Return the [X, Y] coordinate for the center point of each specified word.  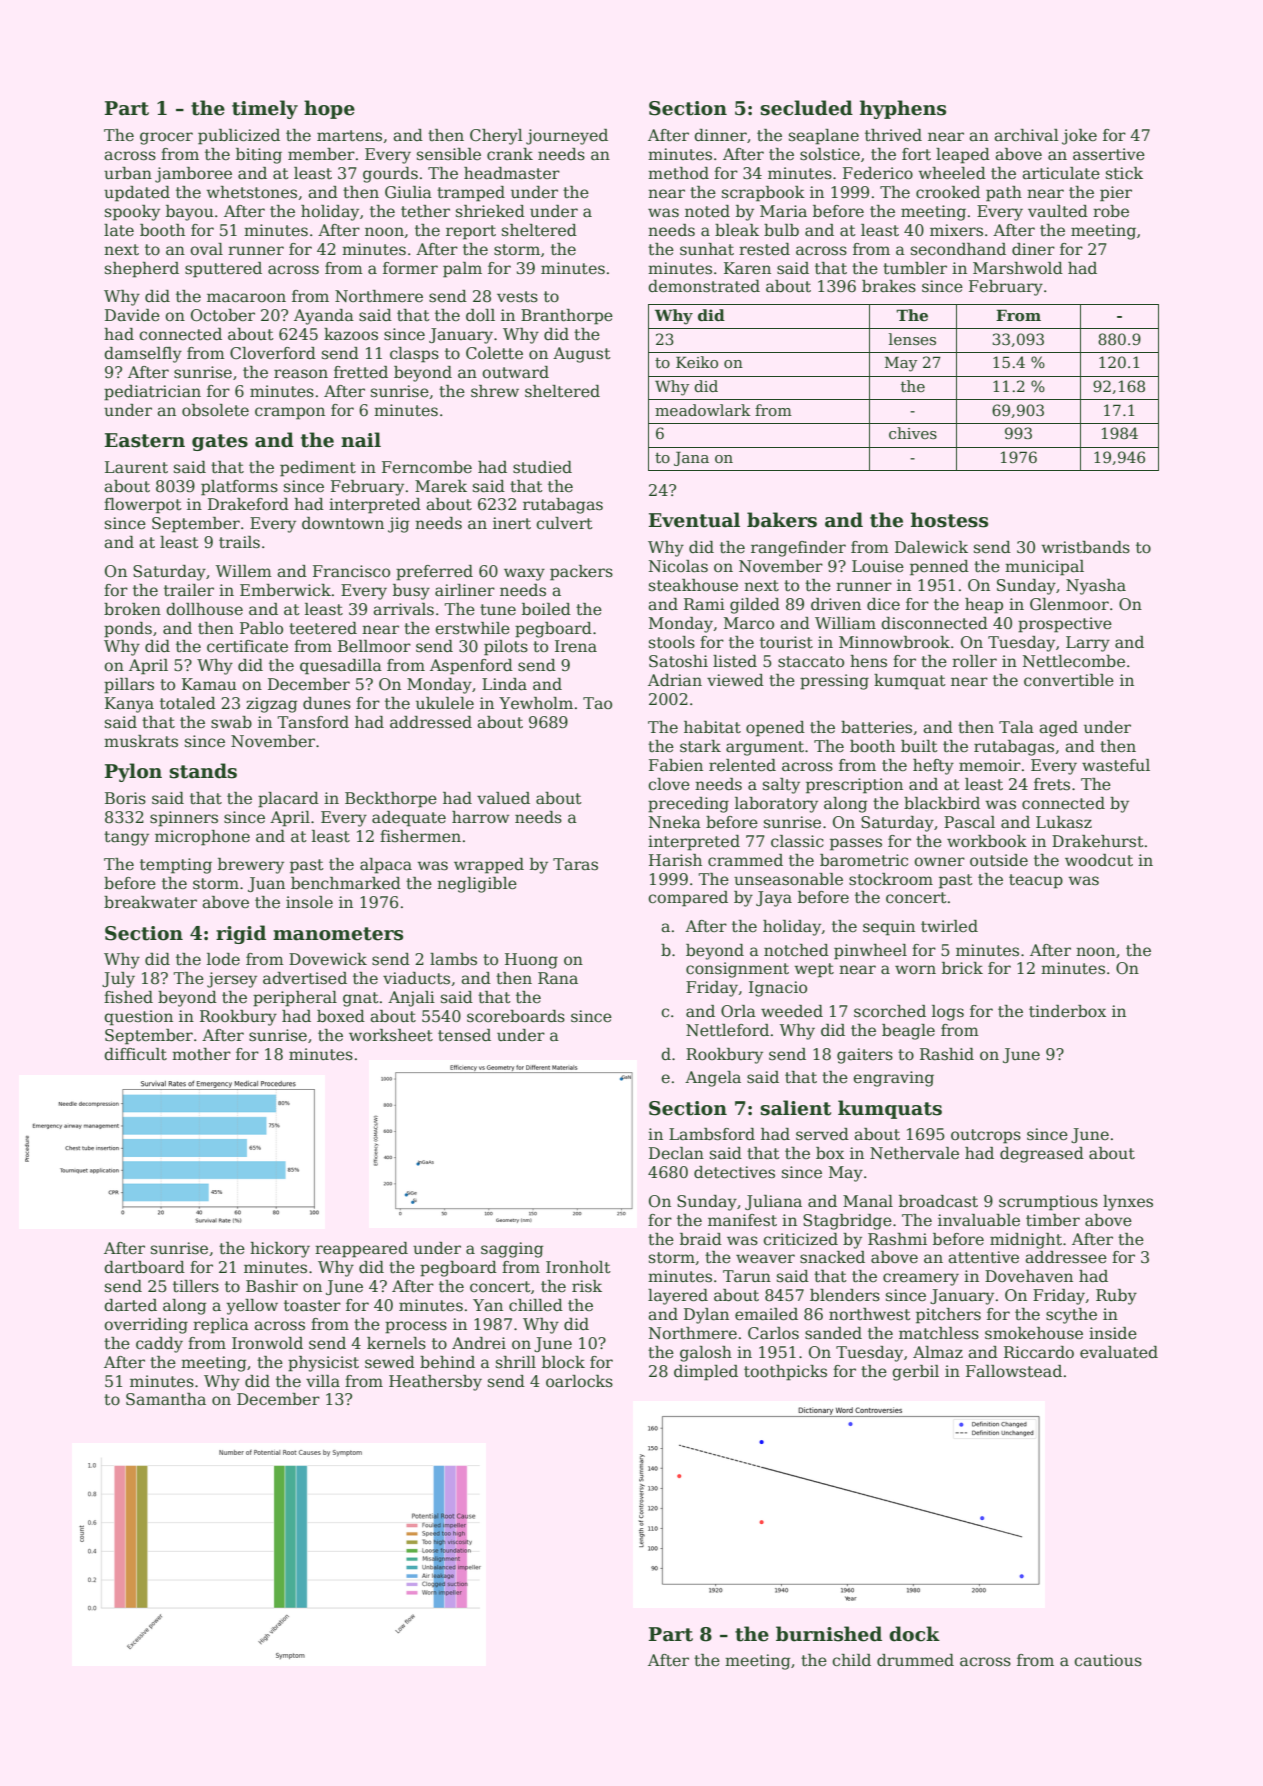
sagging [512, 1250]
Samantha [166, 1399]
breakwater [150, 902]
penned [939, 568]
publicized [239, 137]
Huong [531, 961]
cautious [1108, 1660]
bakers [782, 520]
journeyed [567, 137]
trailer [189, 590]
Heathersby [435, 1383]
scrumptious [1048, 1203]
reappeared [361, 1250]
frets [1052, 784]
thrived [893, 135]
